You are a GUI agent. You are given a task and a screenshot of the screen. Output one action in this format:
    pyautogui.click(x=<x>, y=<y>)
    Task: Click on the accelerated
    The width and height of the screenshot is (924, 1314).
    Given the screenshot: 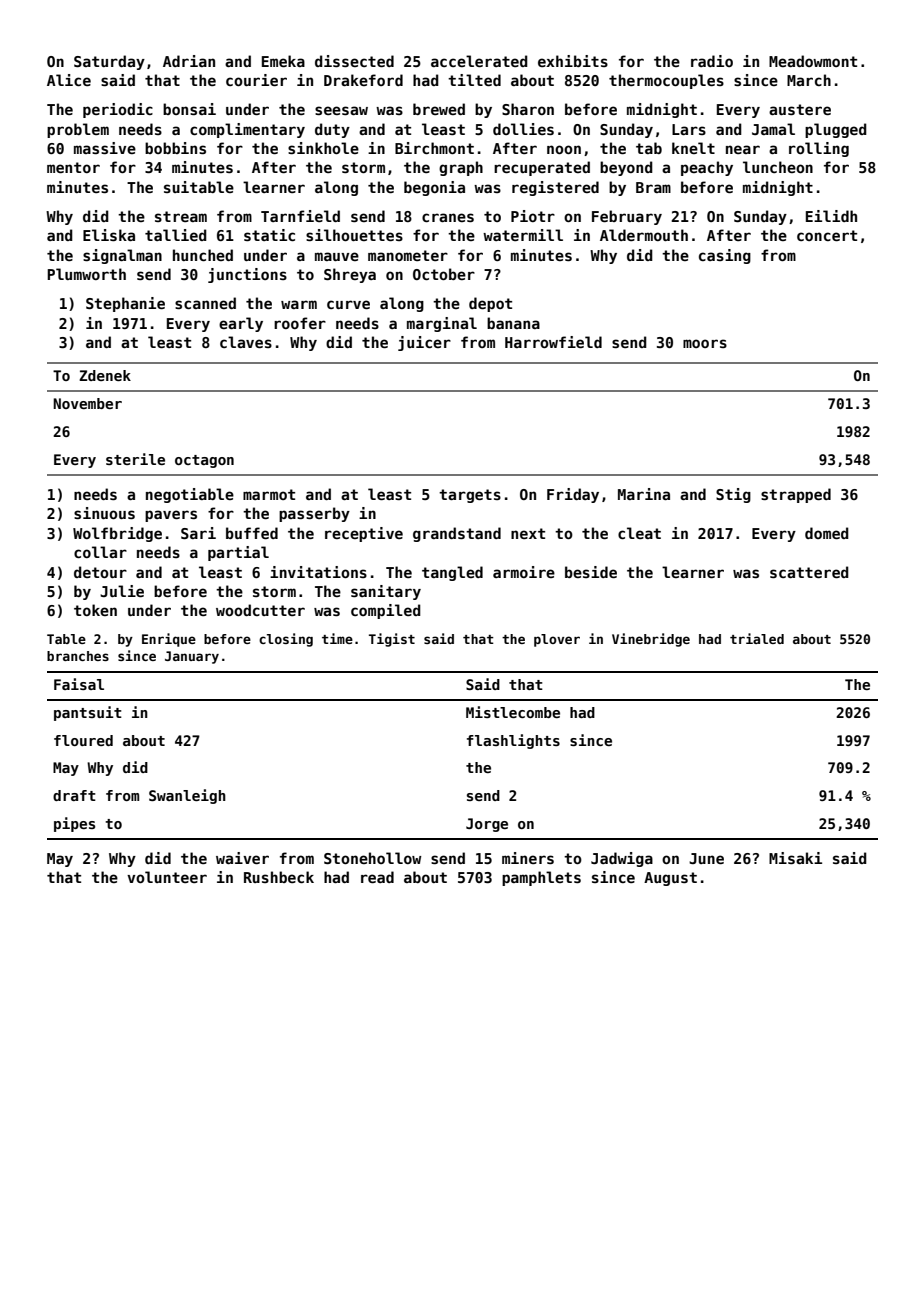 What is the action you would take?
    pyautogui.click(x=479, y=61)
